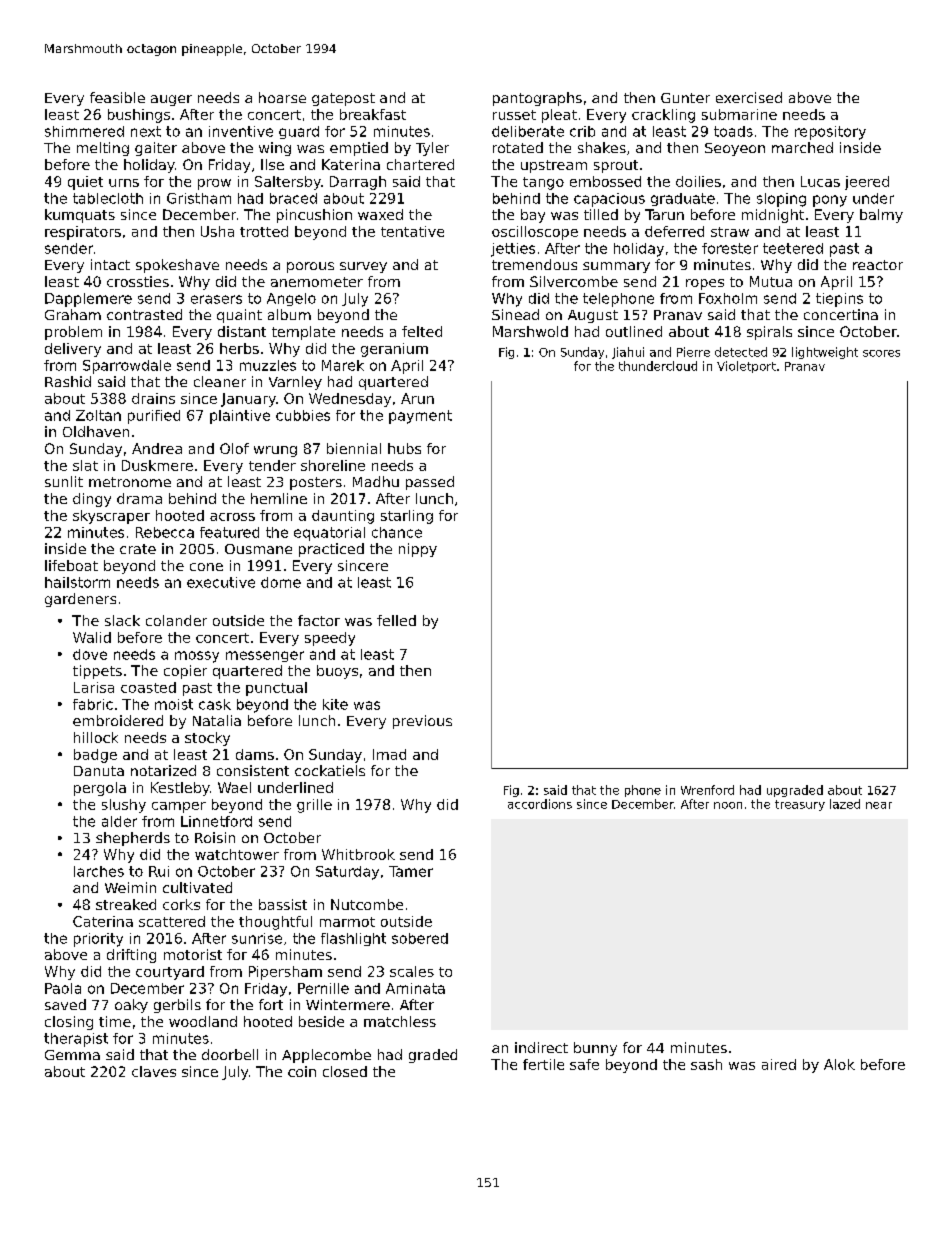  What do you see at coordinates (881, 353) in the screenshot?
I see `scores` at bounding box center [881, 353].
